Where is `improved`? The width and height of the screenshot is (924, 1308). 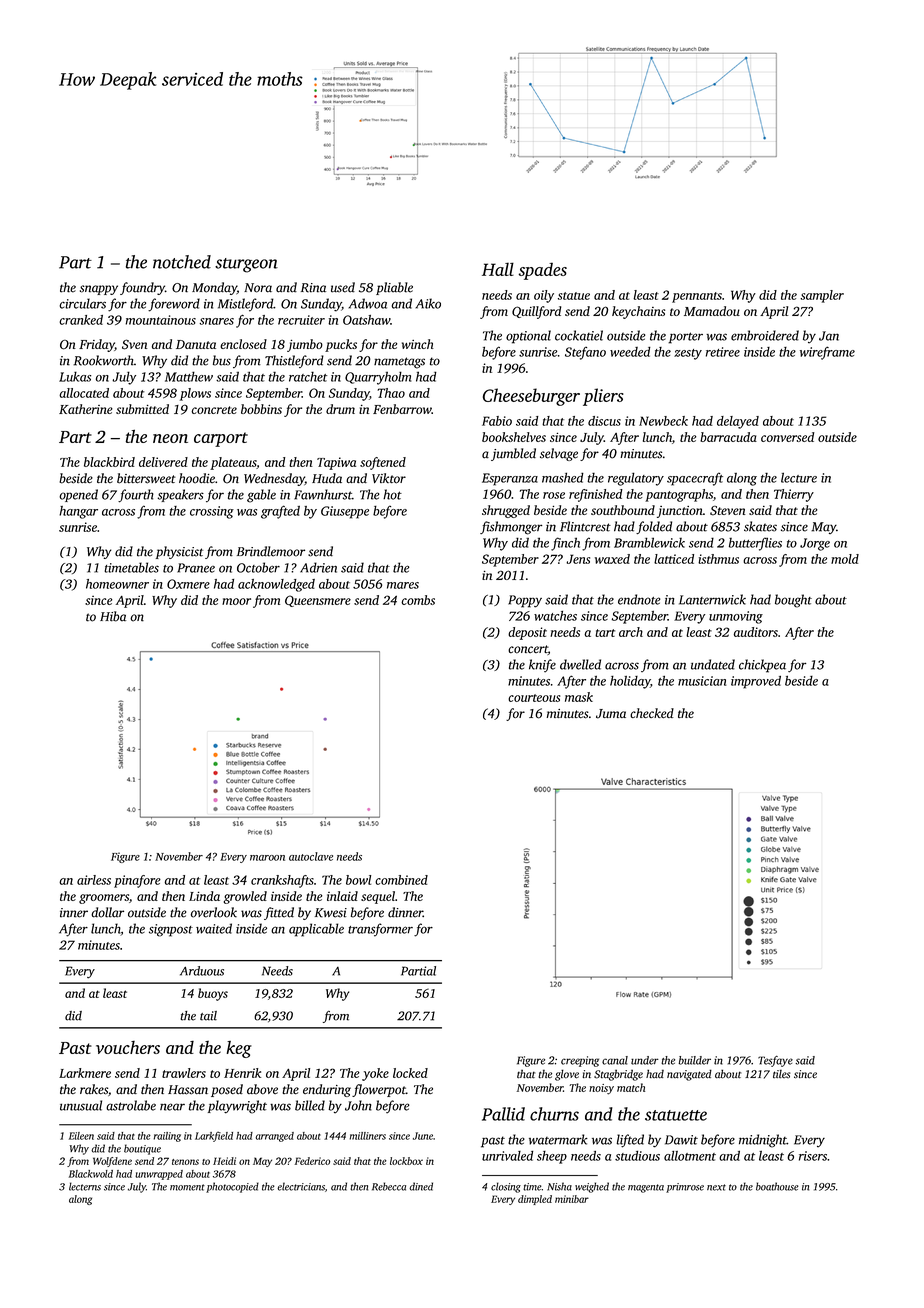 improved is located at coordinates (756, 682).
